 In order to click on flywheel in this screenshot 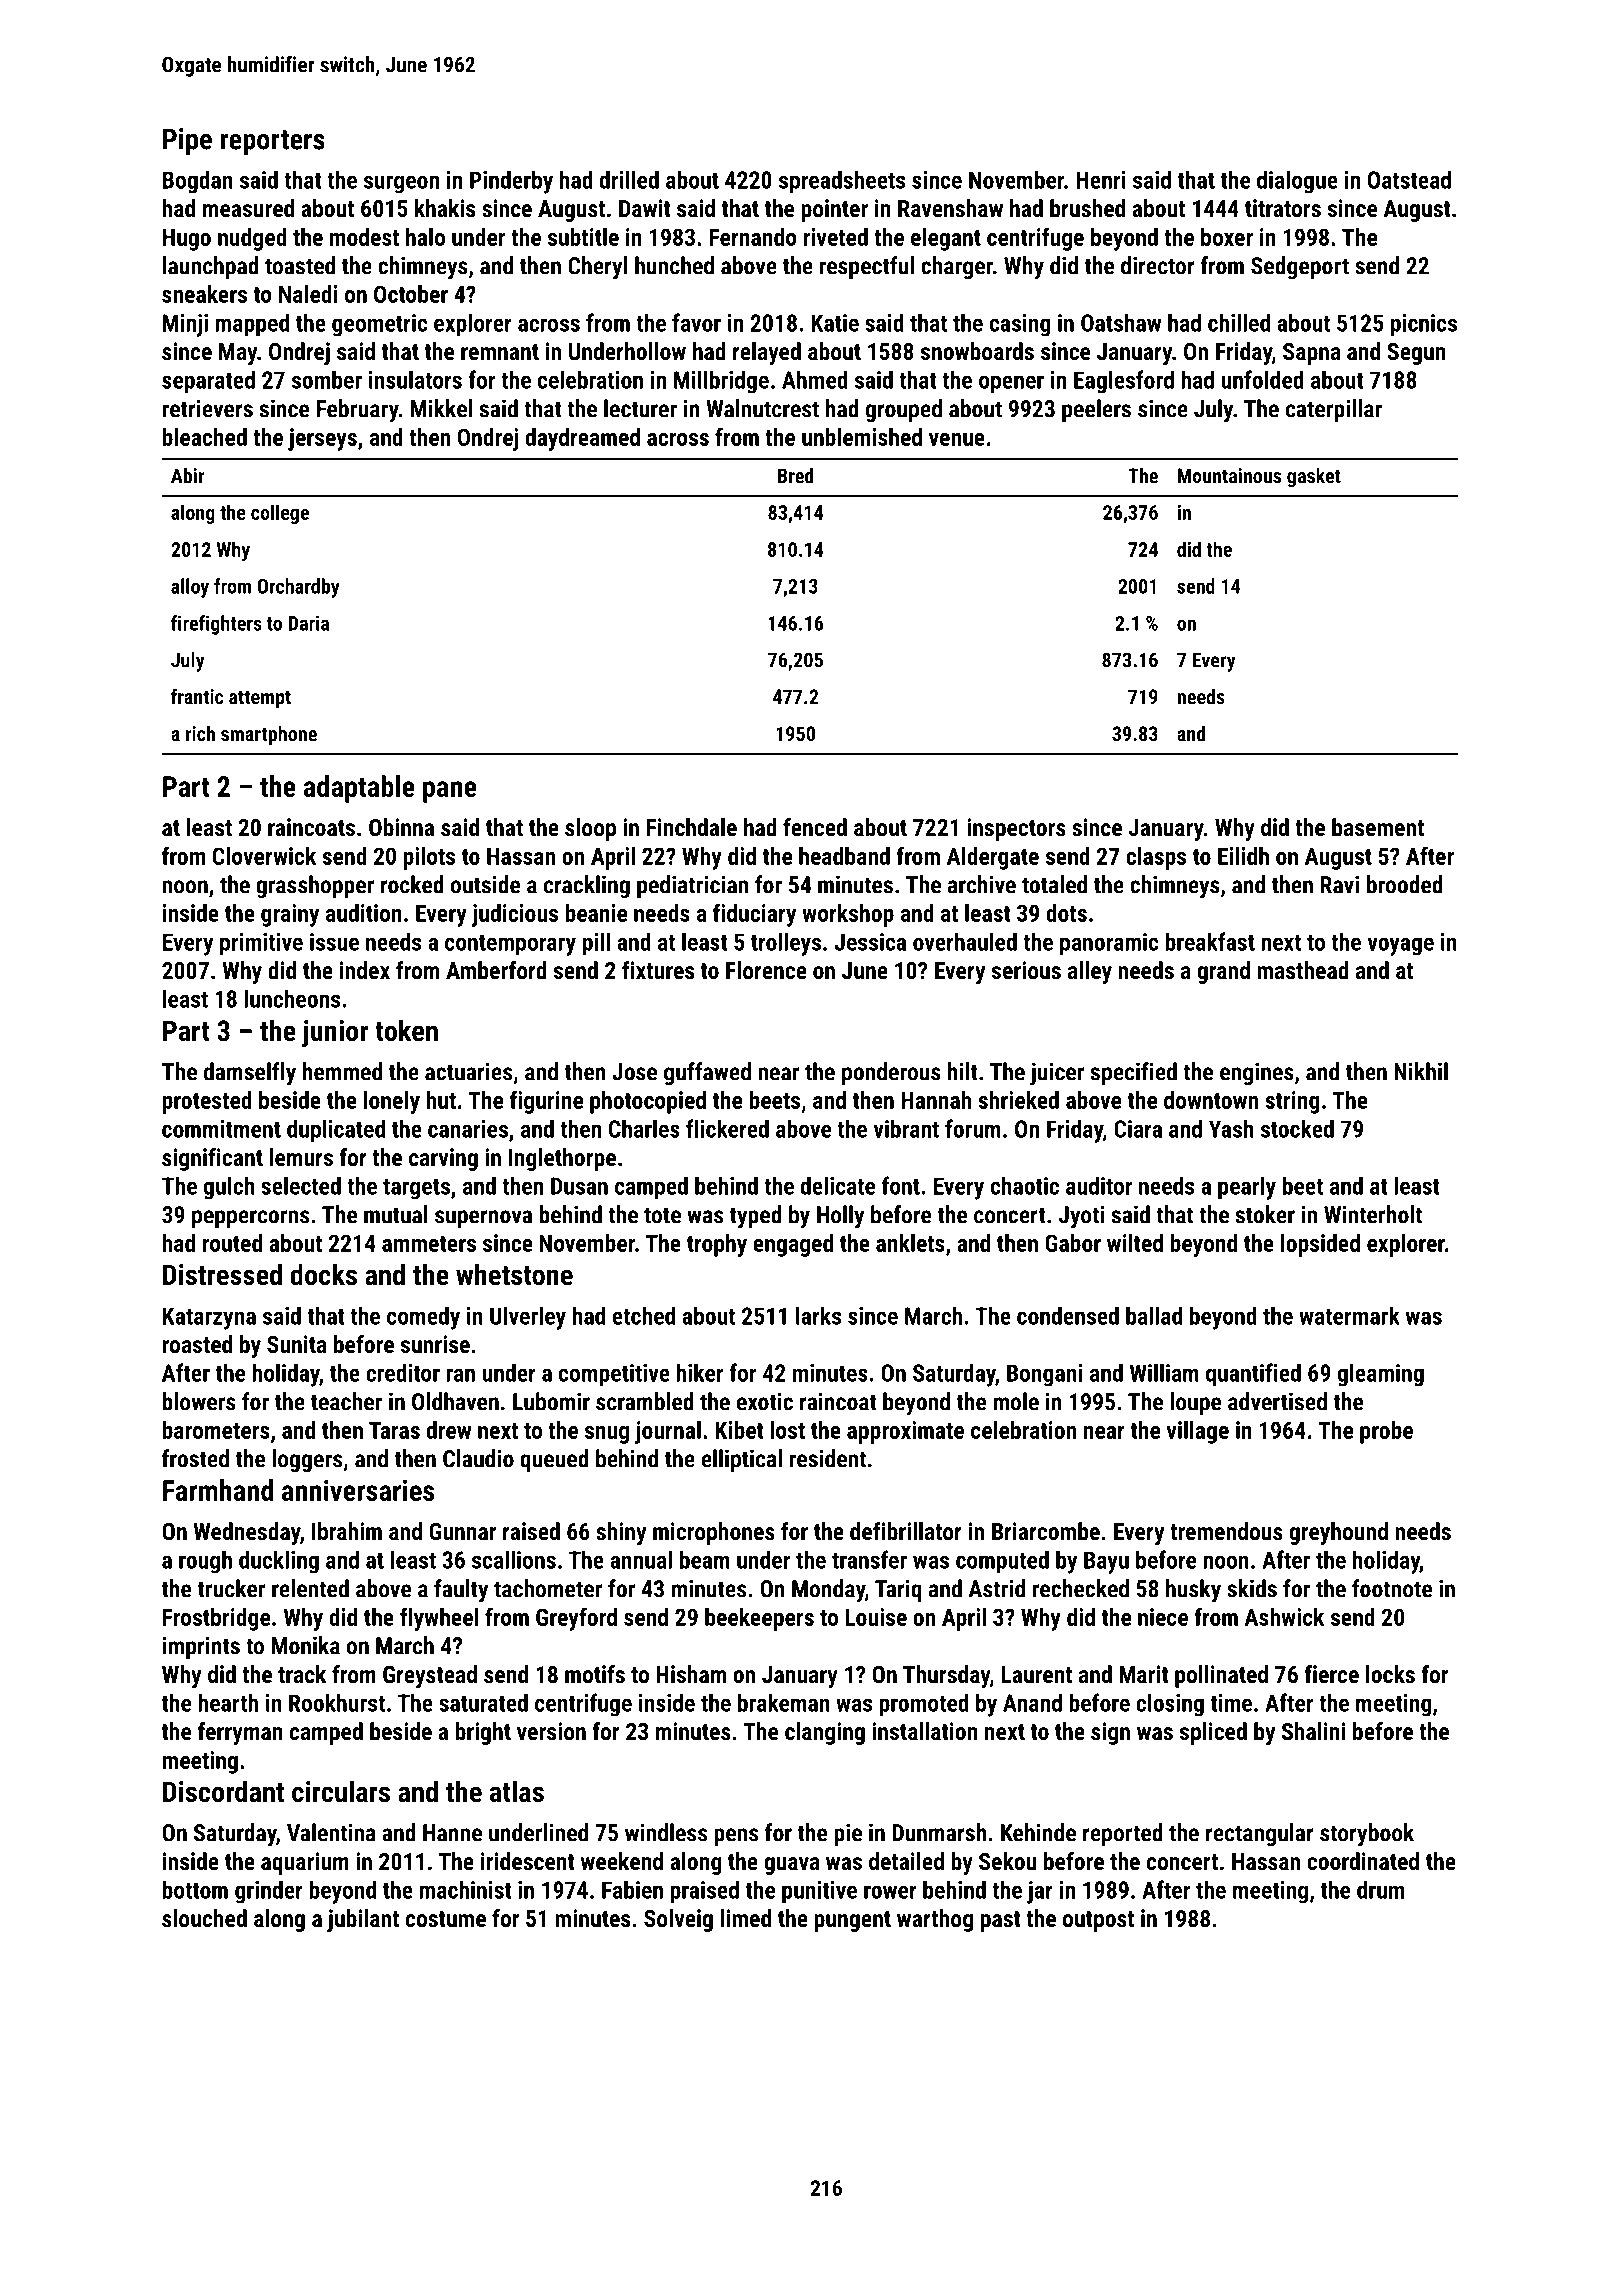, I will do `click(439, 1619)`.
